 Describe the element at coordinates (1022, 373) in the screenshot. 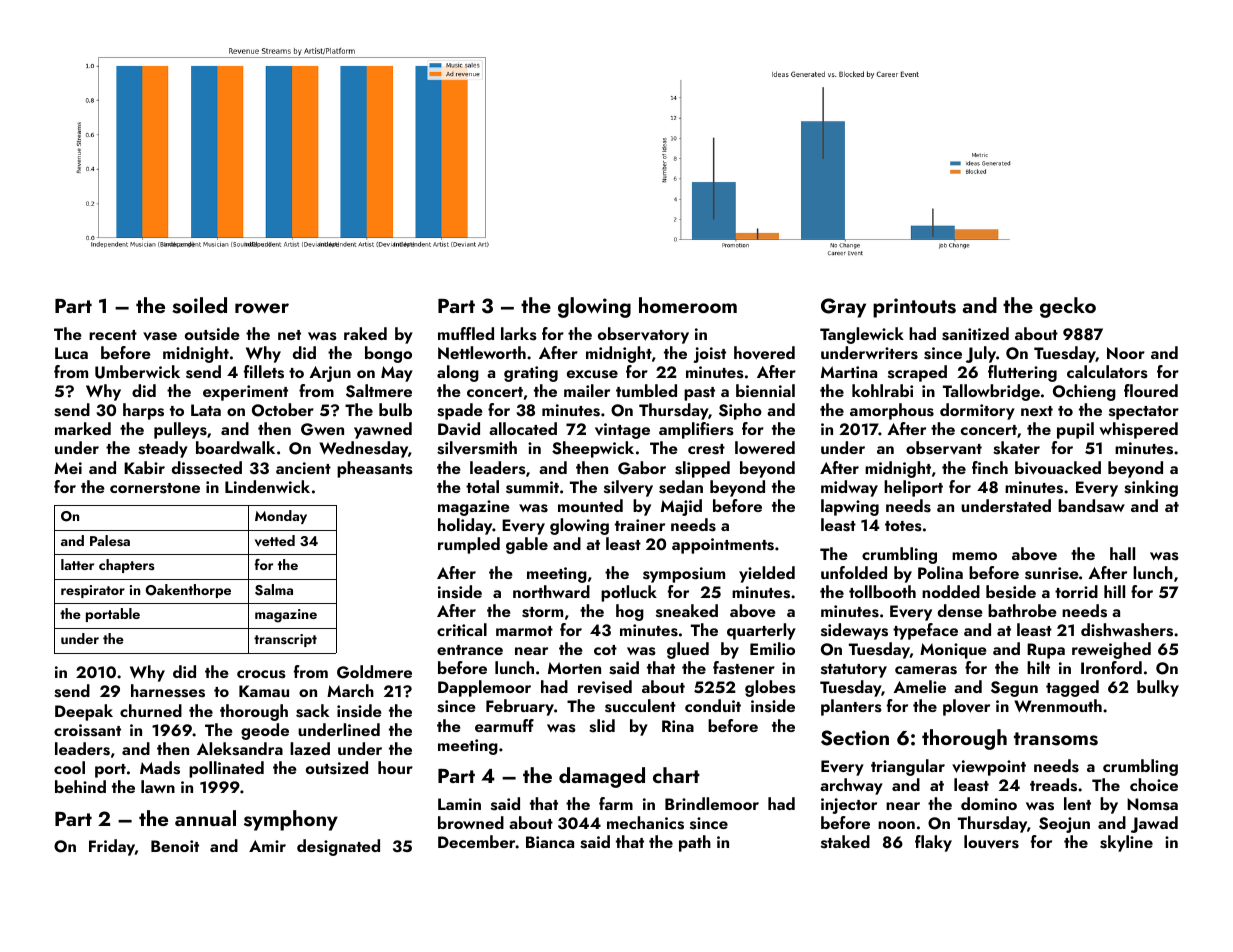

I see `fluttering` at that location.
